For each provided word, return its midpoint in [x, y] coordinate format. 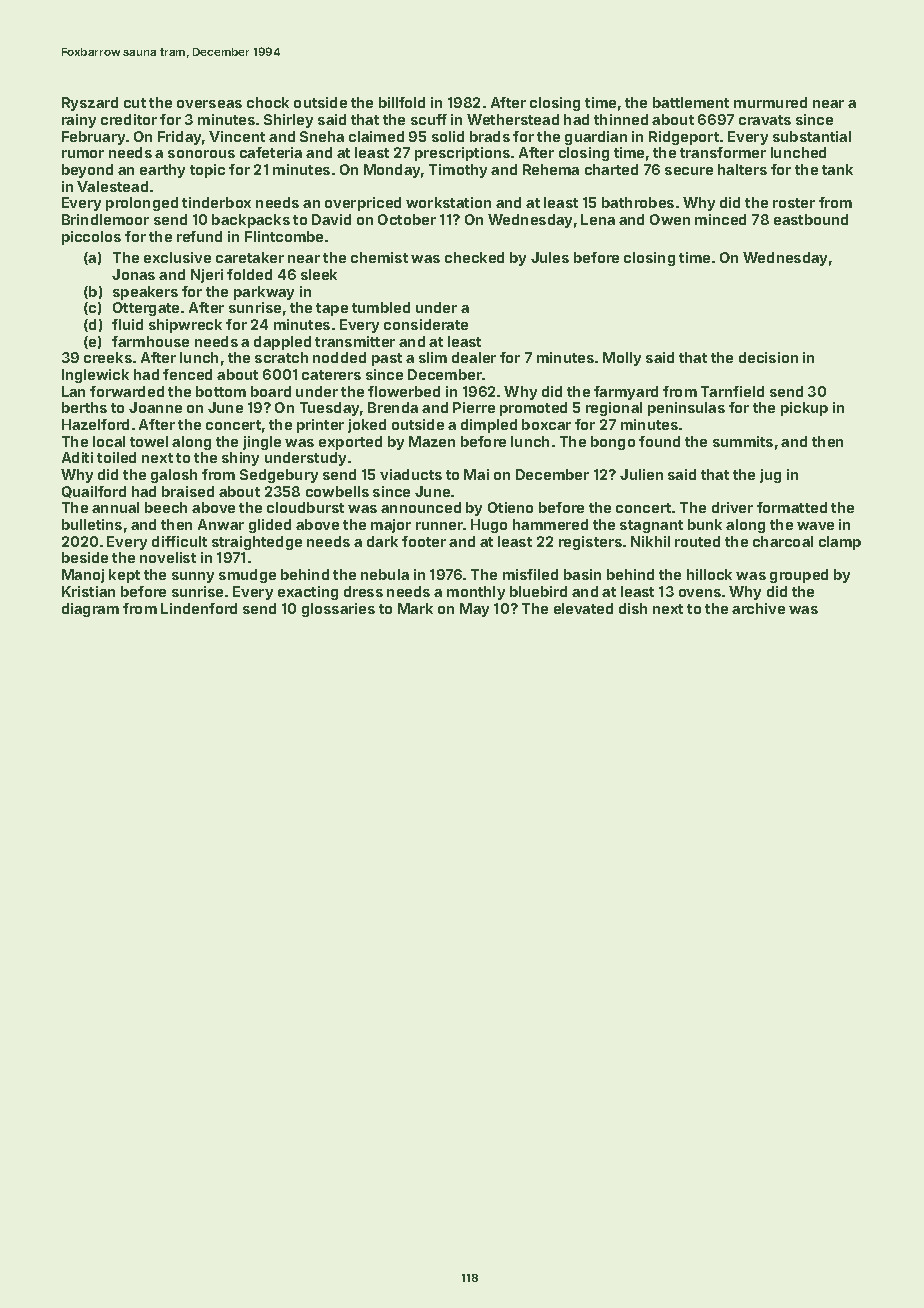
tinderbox [216, 202]
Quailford [94, 492]
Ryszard [90, 104]
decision [768, 357]
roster [794, 203]
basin [582, 574]
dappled [282, 343]
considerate [426, 324]
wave [815, 526]
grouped [799, 576]
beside [85, 557]
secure [689, 171]
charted [611, 169]
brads [490, 136]
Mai [476, 474]
